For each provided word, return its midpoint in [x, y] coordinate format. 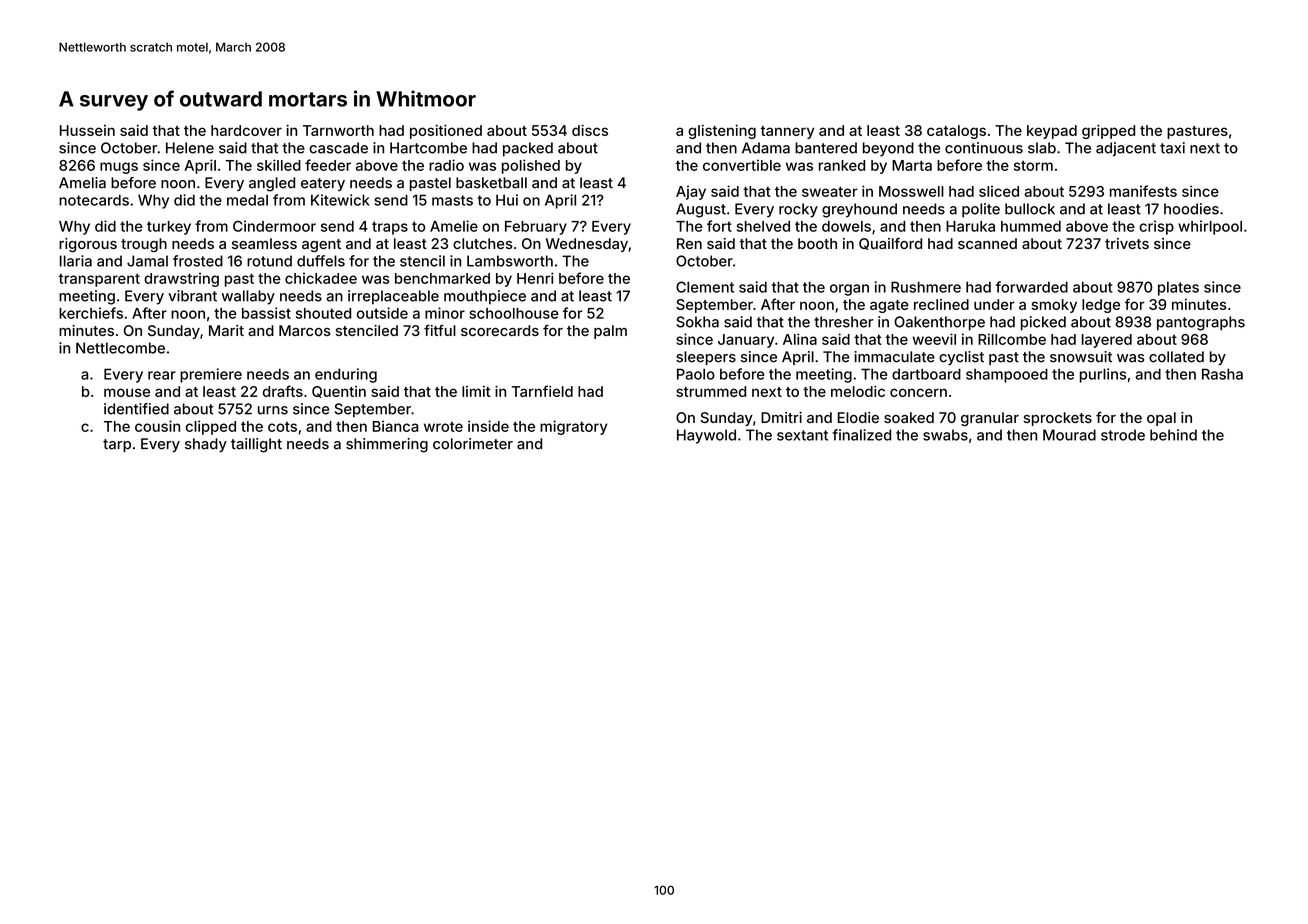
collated [1176, 357]
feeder [328, 165]
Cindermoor [274, 226]
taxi [1172, 148]
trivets [1127, 243]
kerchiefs [91, 313]
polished [531, 166]
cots [282, 427]
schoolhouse [514, 313]
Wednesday [587, 245]
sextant [802, 435]
